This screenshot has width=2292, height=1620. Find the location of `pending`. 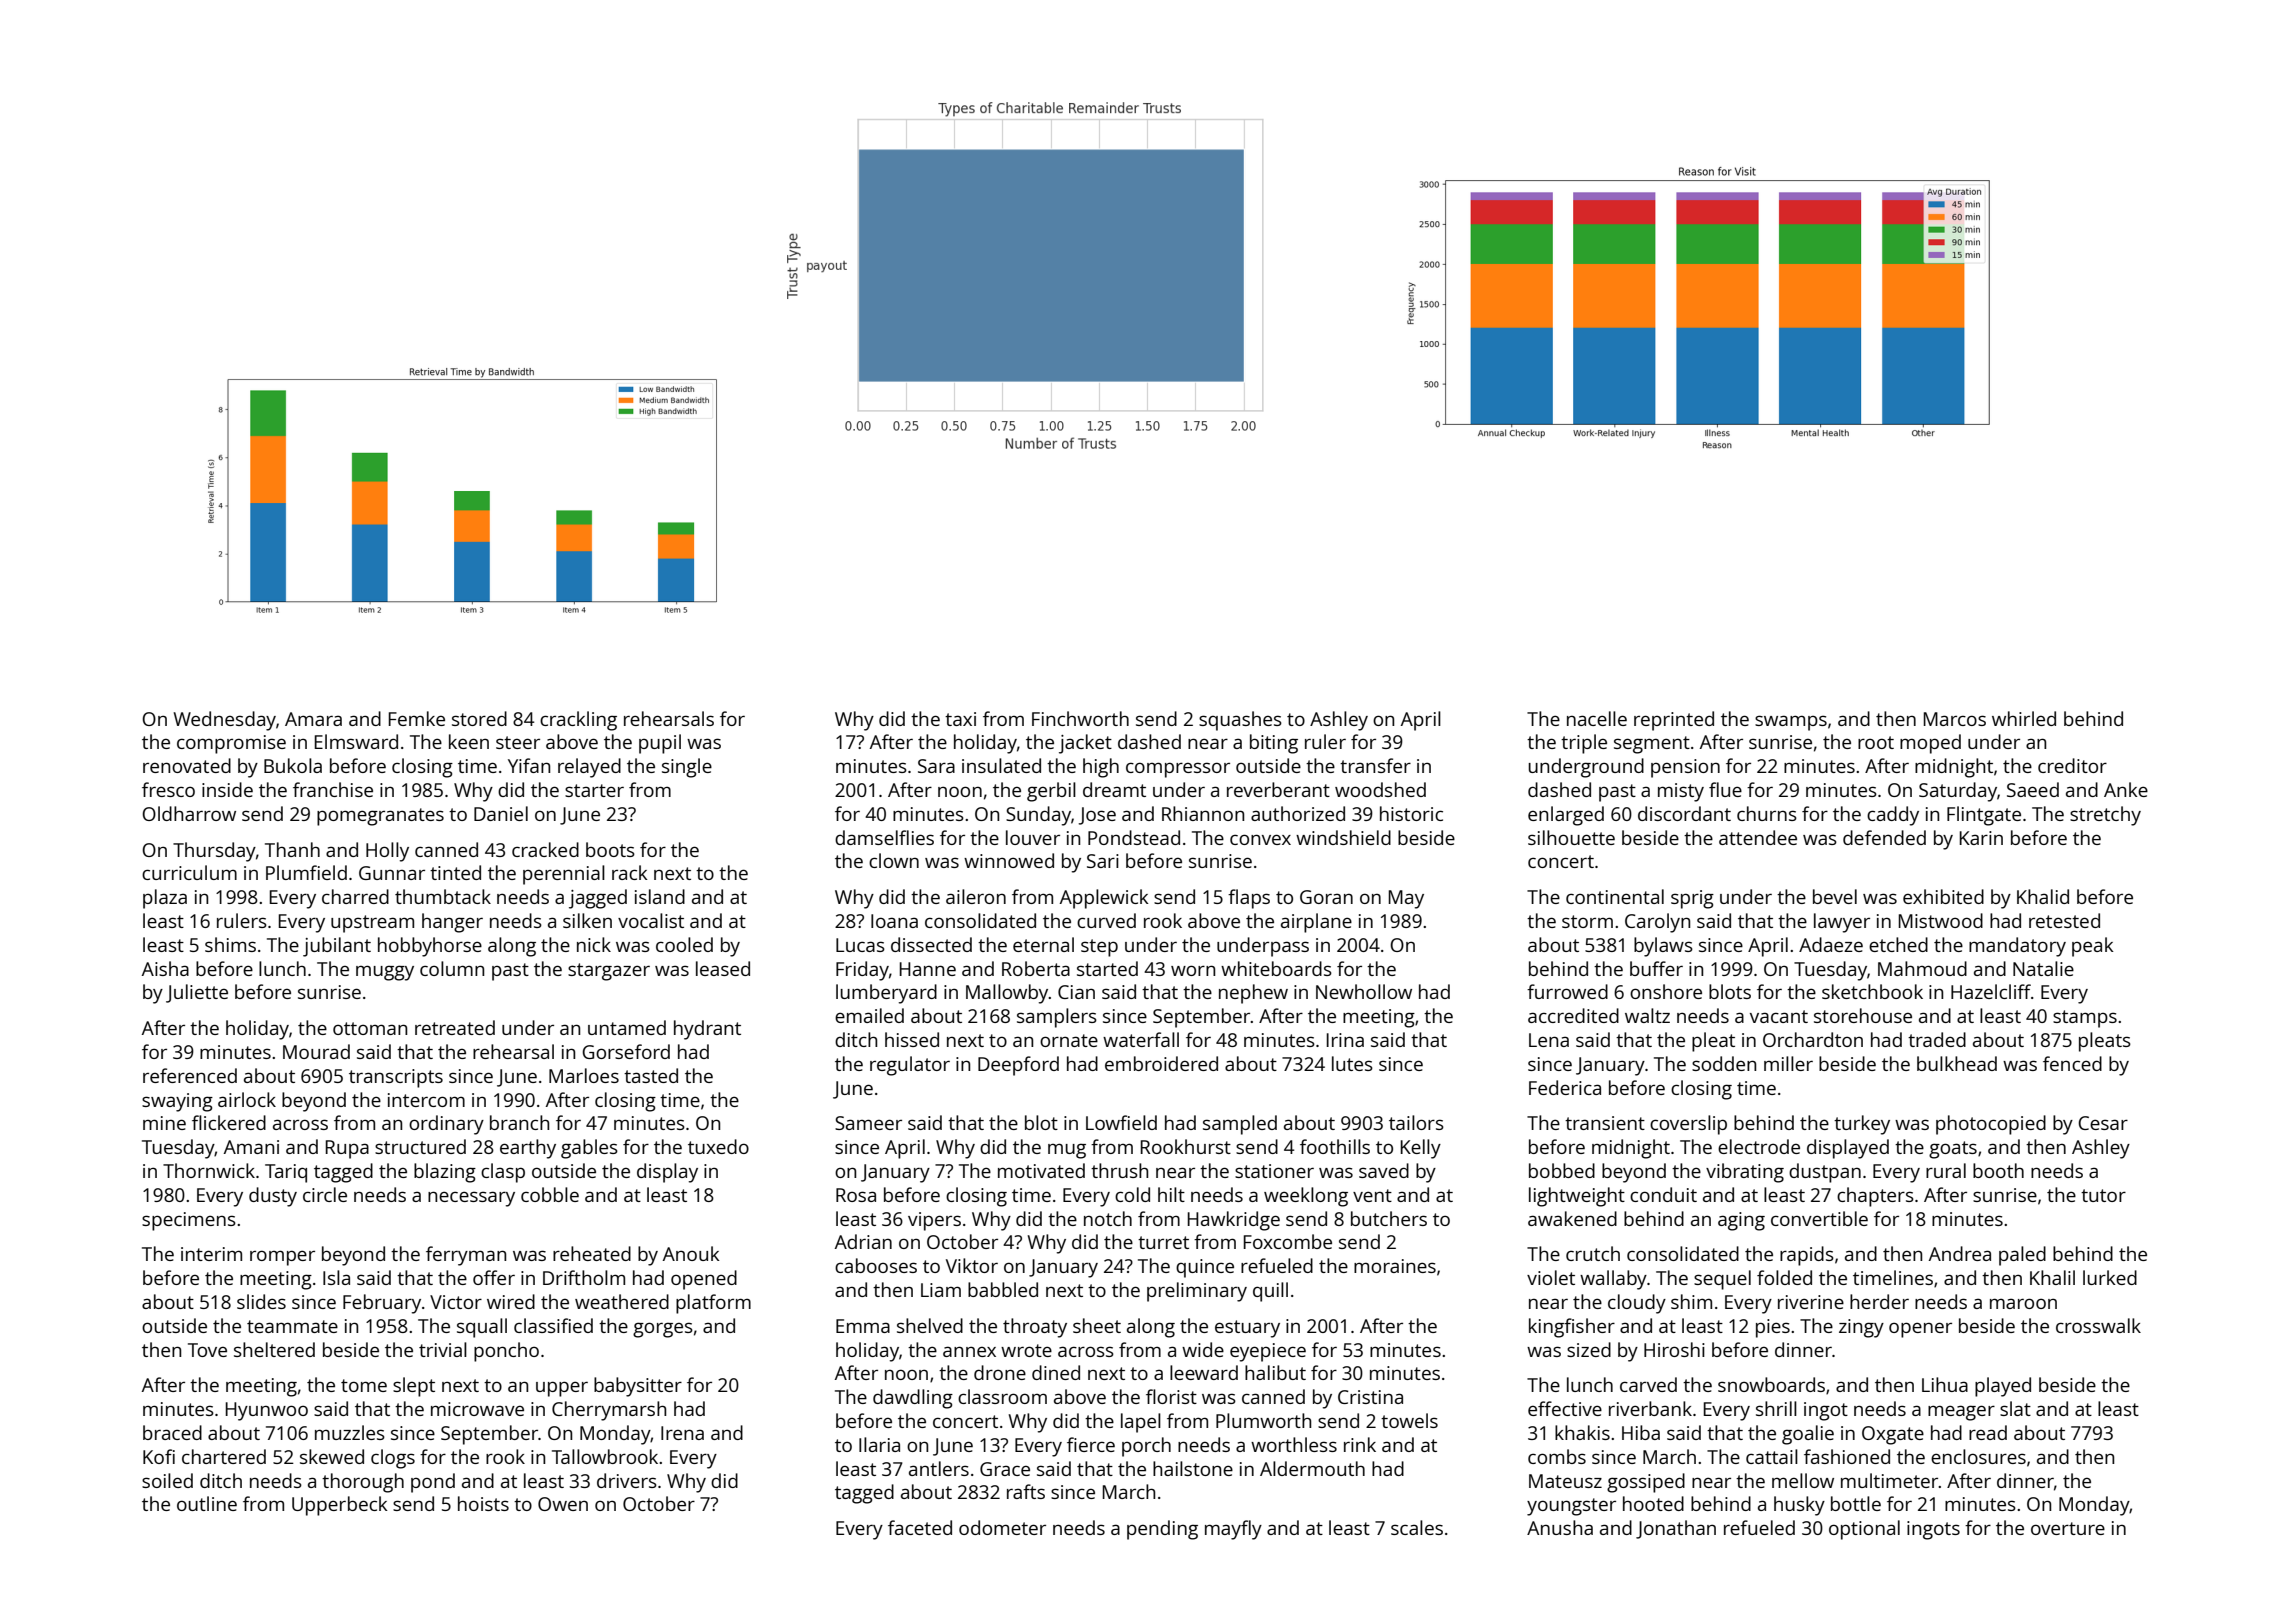

pending is located at coordinates (1162, 1530).
